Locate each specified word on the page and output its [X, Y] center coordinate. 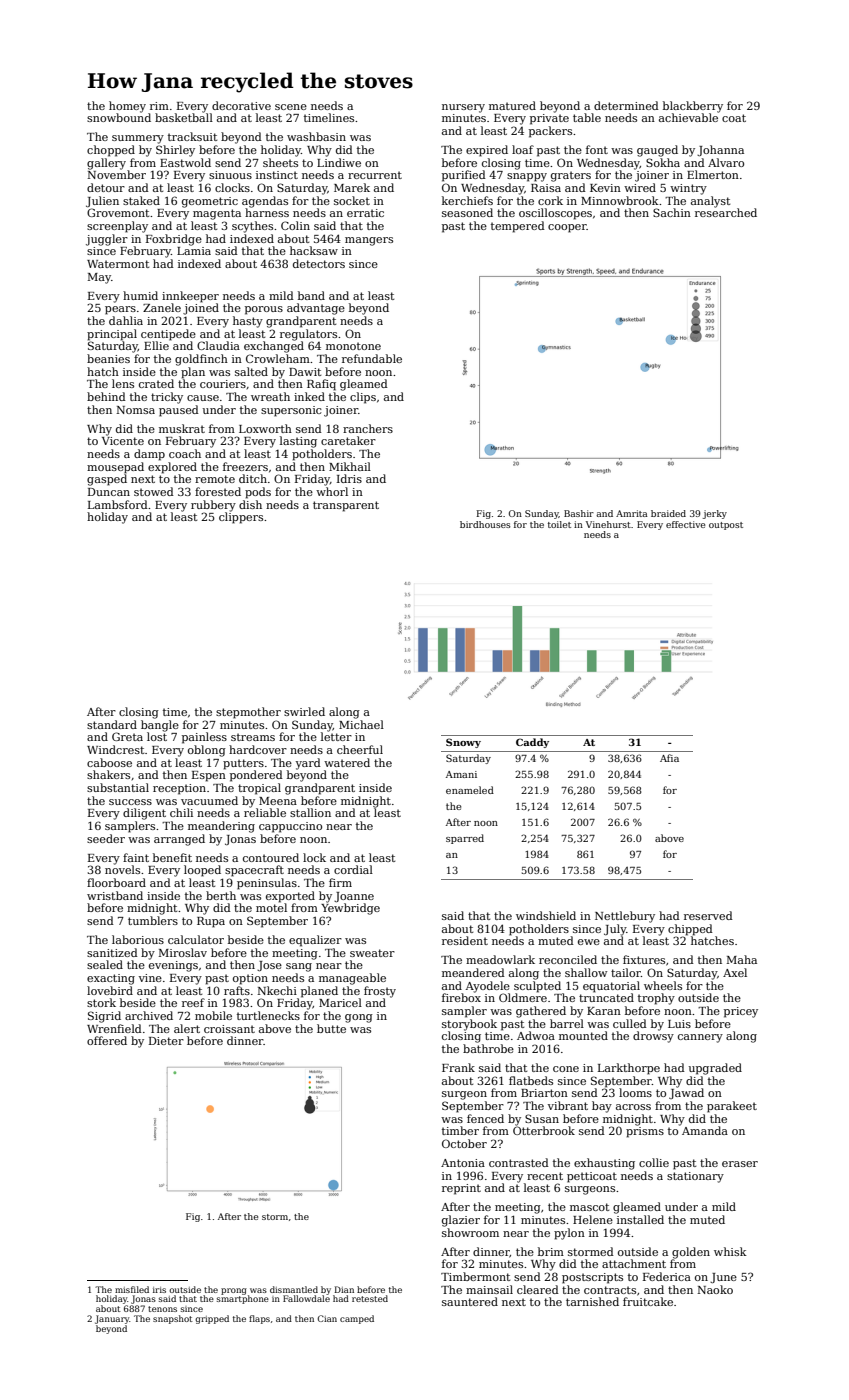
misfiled [132, 1289]
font [597, 149]
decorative [241, 105]
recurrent [375, 175]
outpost [726, 526]
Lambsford [118, 504]
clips [363, 398]
